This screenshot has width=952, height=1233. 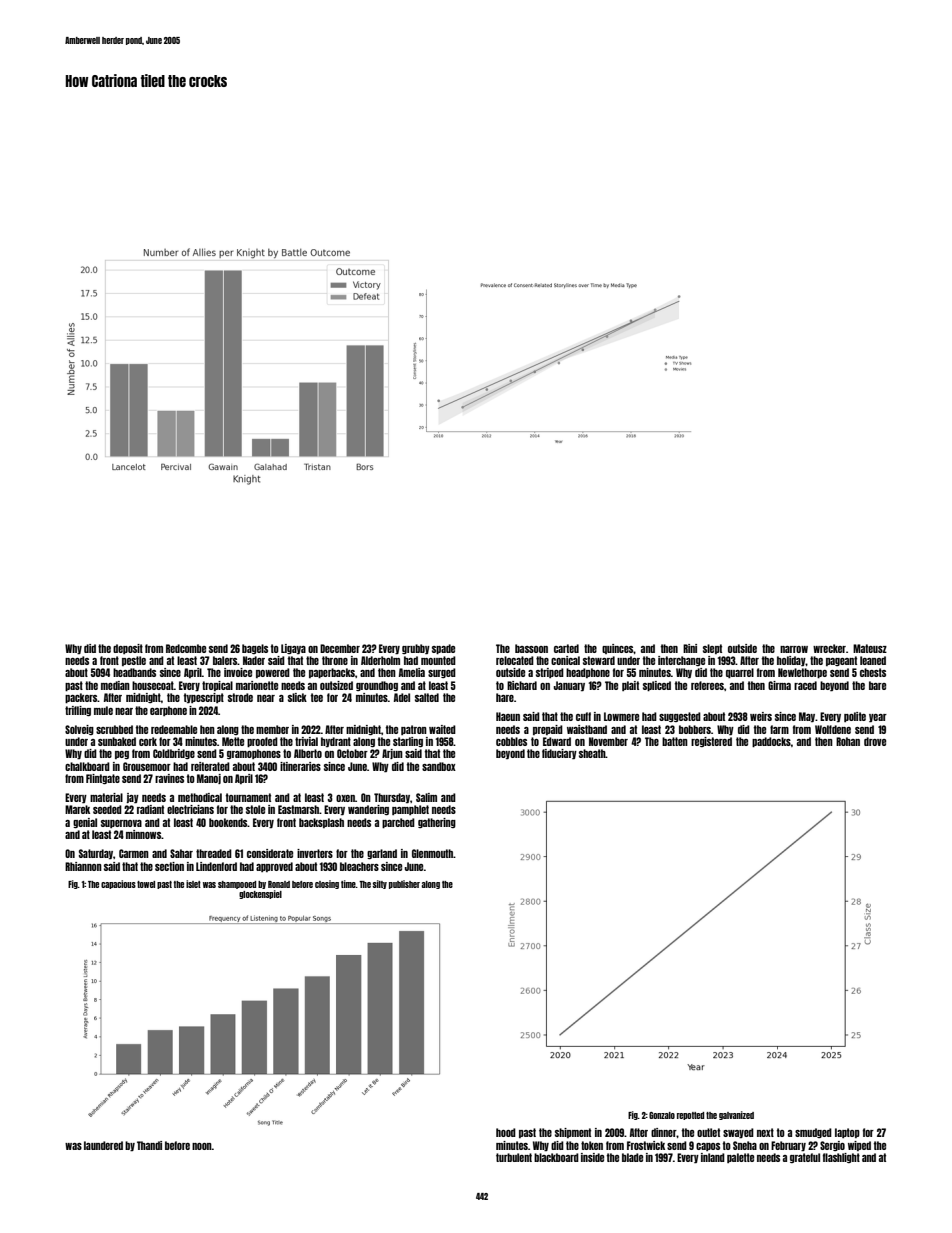 What do you see at coordinates (128, 649) in the screenshot?
I see `deposit` at bounding box center [128, 649].
